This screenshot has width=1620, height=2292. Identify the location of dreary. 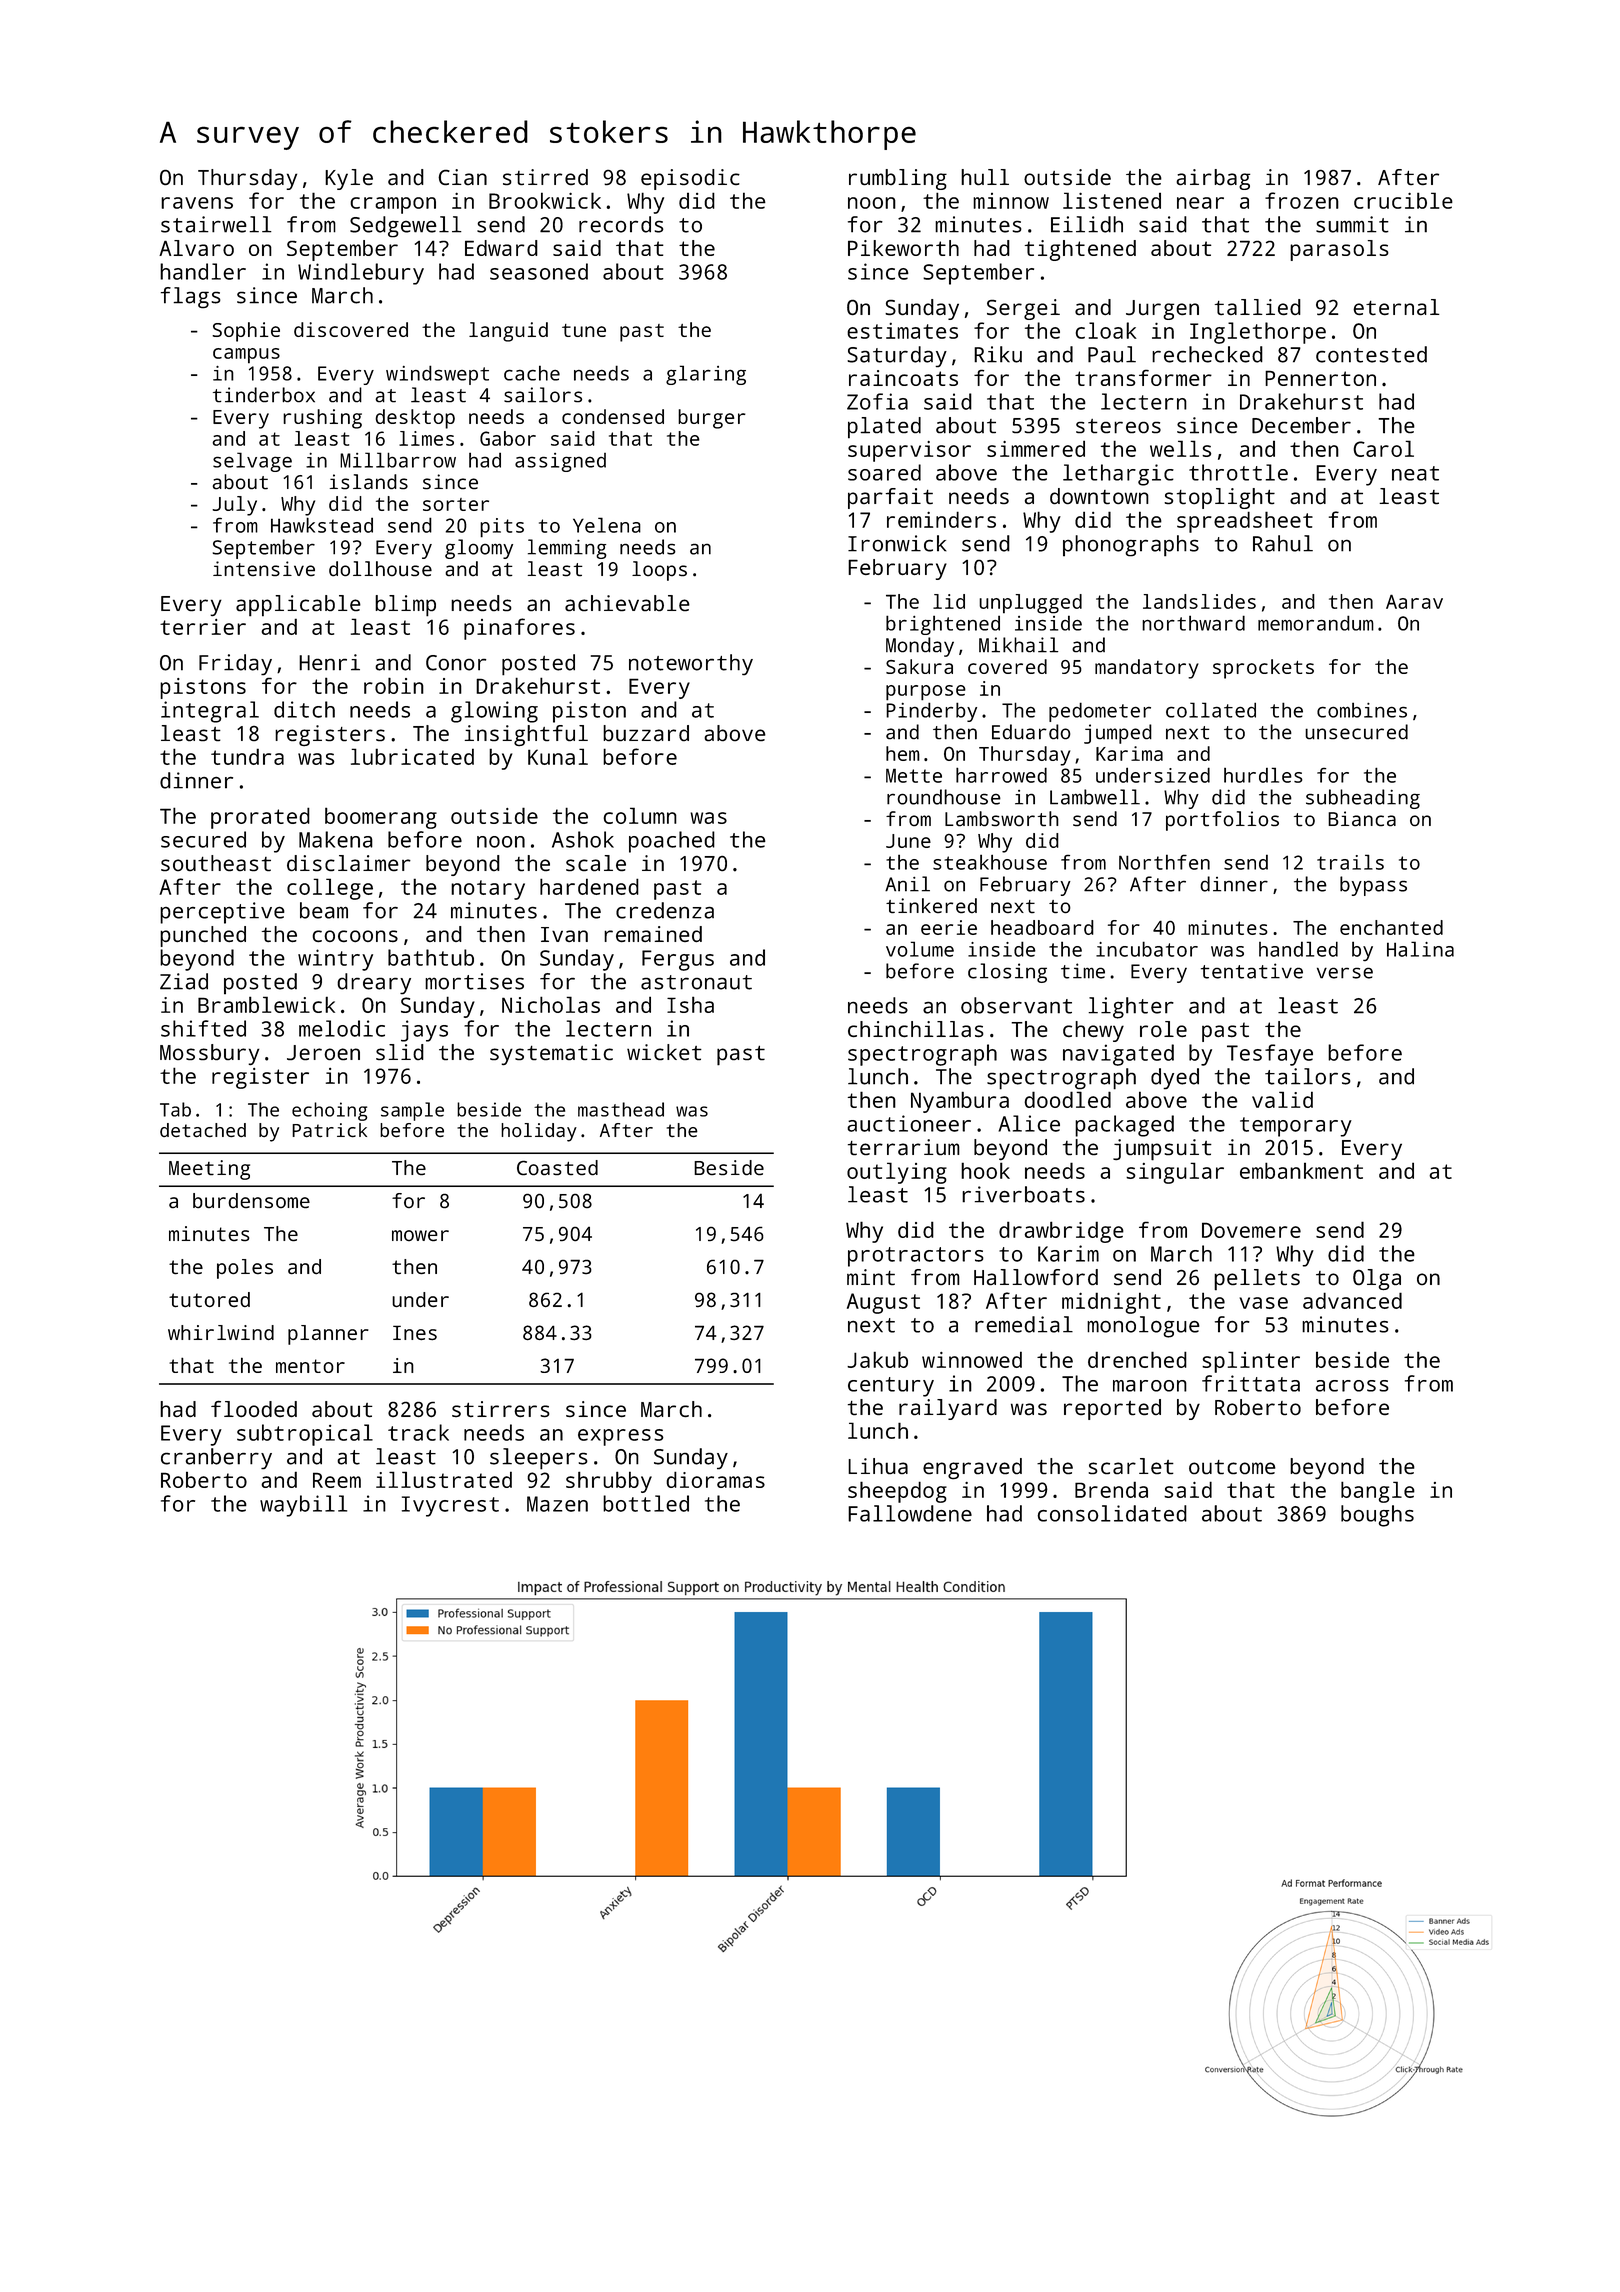
(374, 983).
